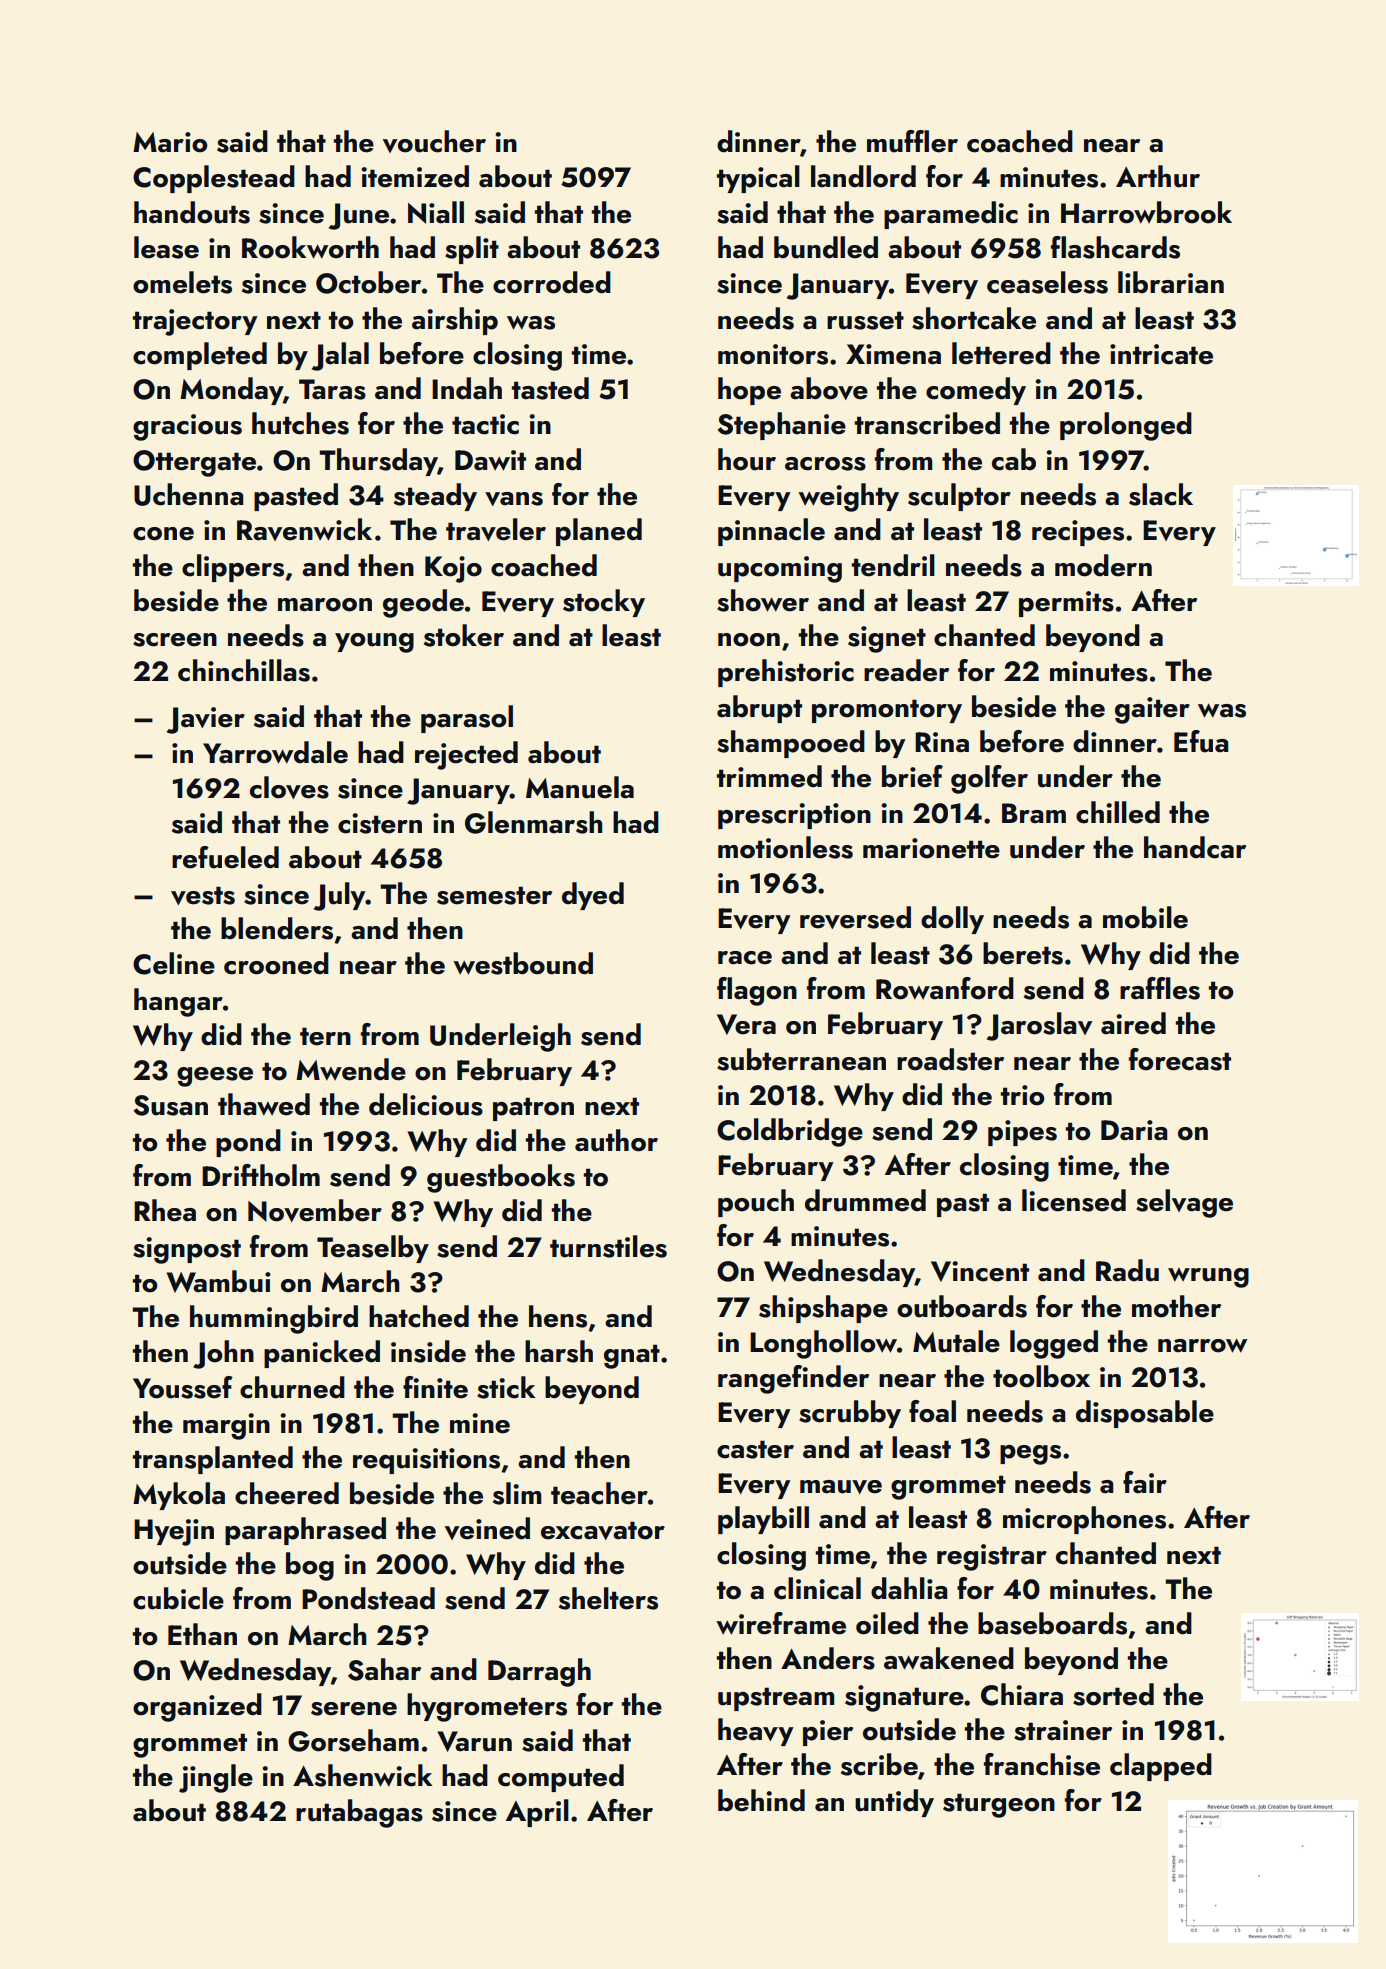  Describe the element at coordinates (474, 1741) in the screenshot. I see `Varun` at that location.
